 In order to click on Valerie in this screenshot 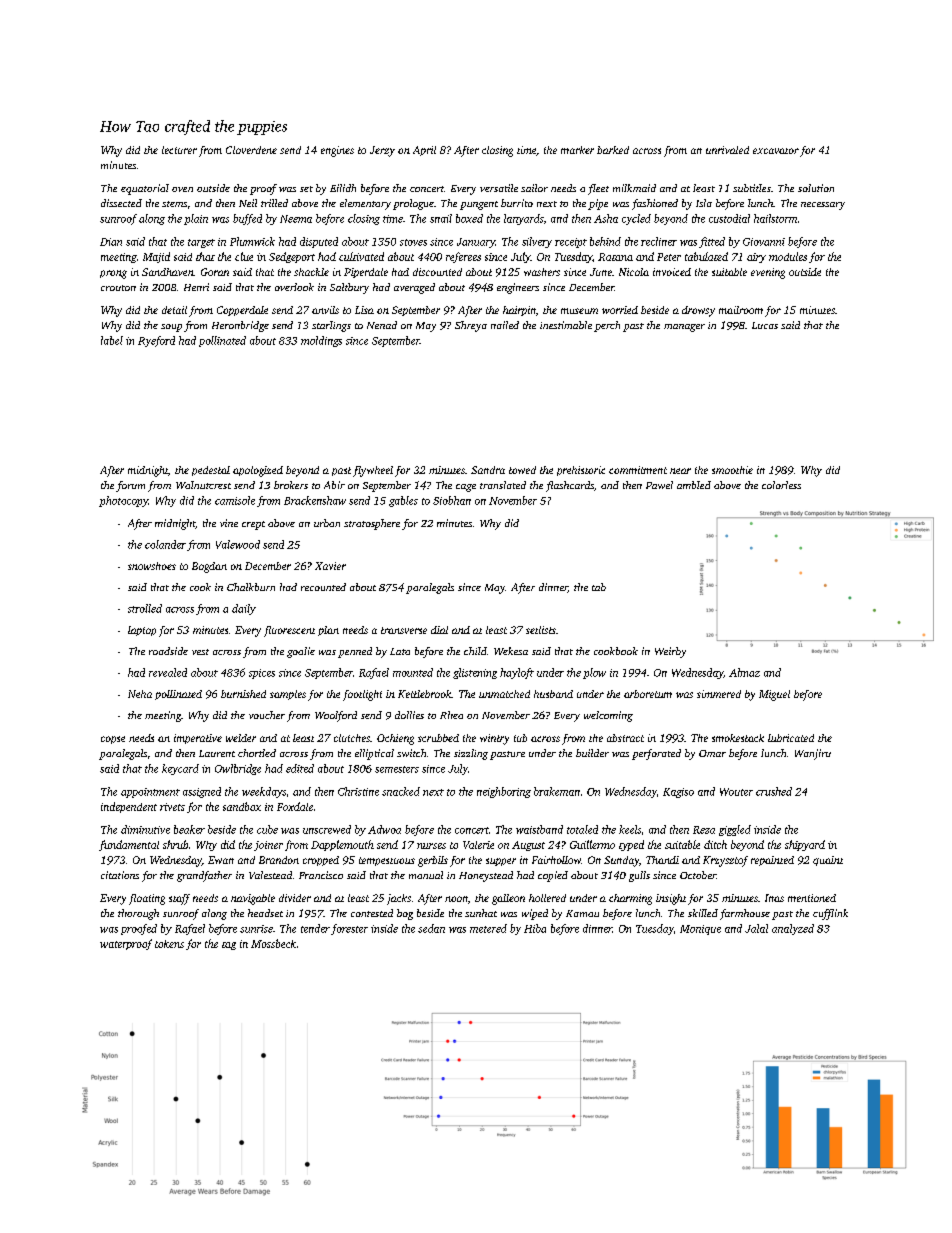, I will do `click(478, 845)`.
